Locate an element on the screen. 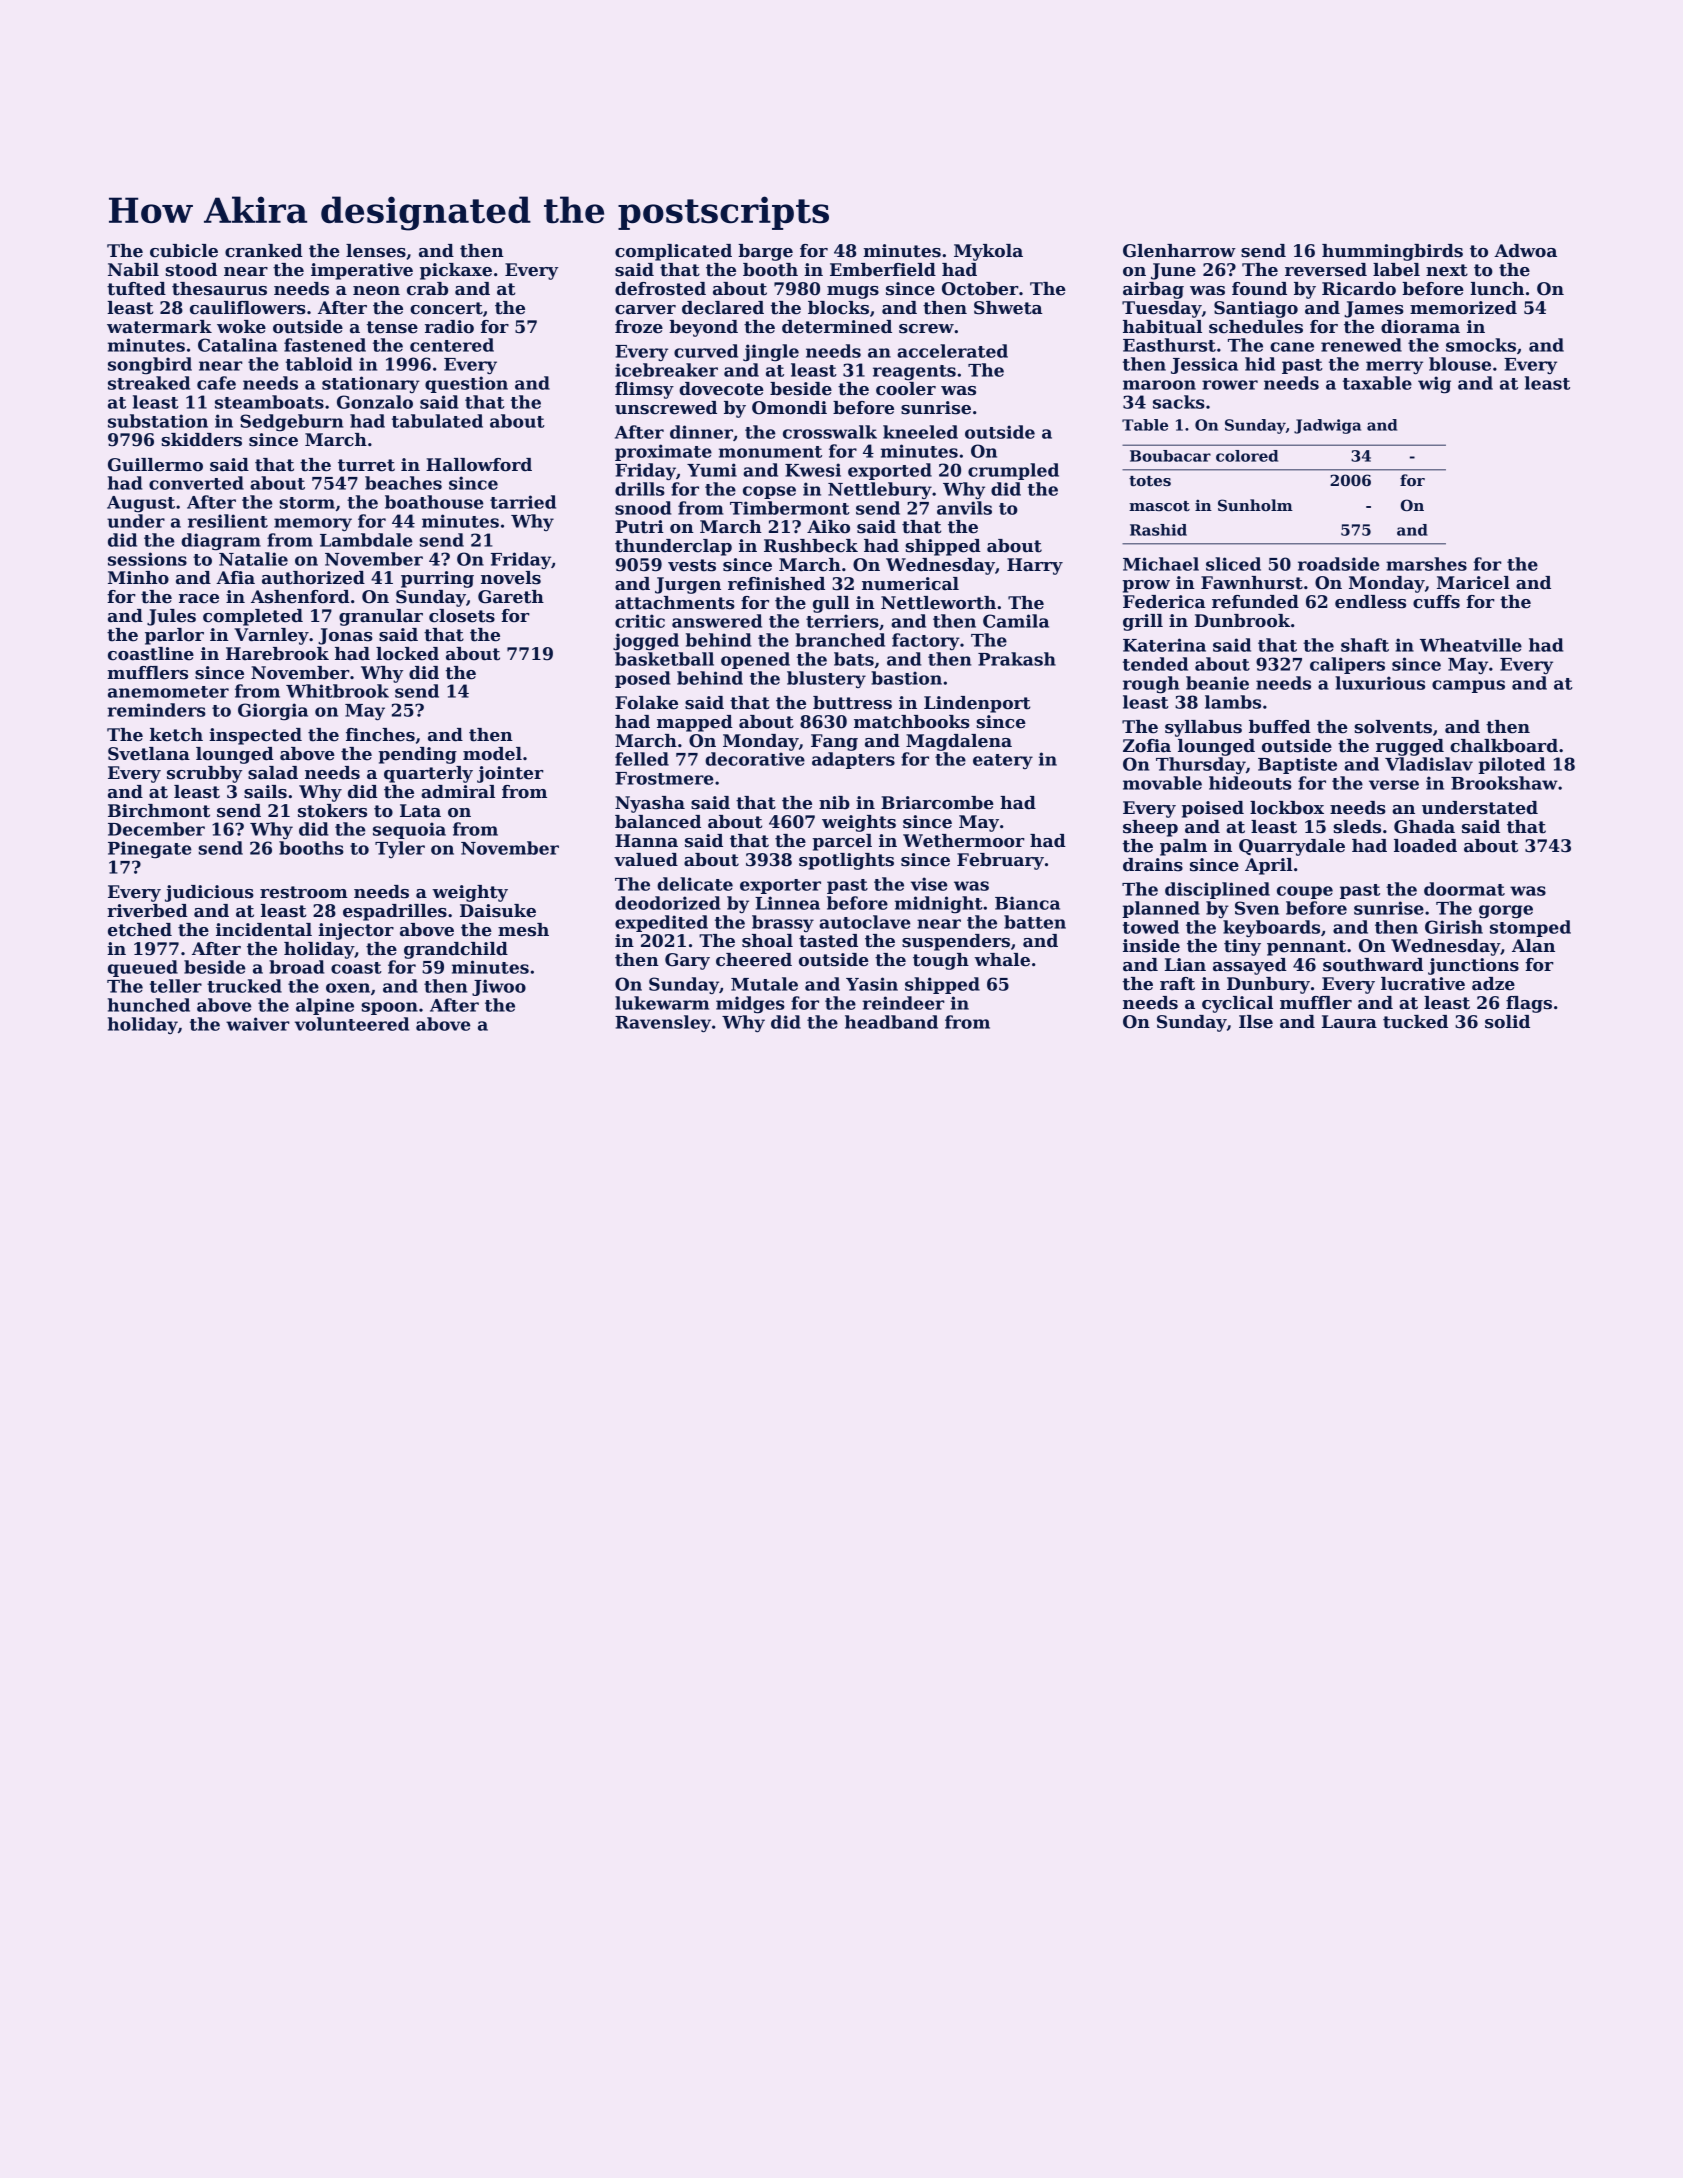 This screenshot has height=2178, width=1683. felled is located at coordinates (642, 759).
